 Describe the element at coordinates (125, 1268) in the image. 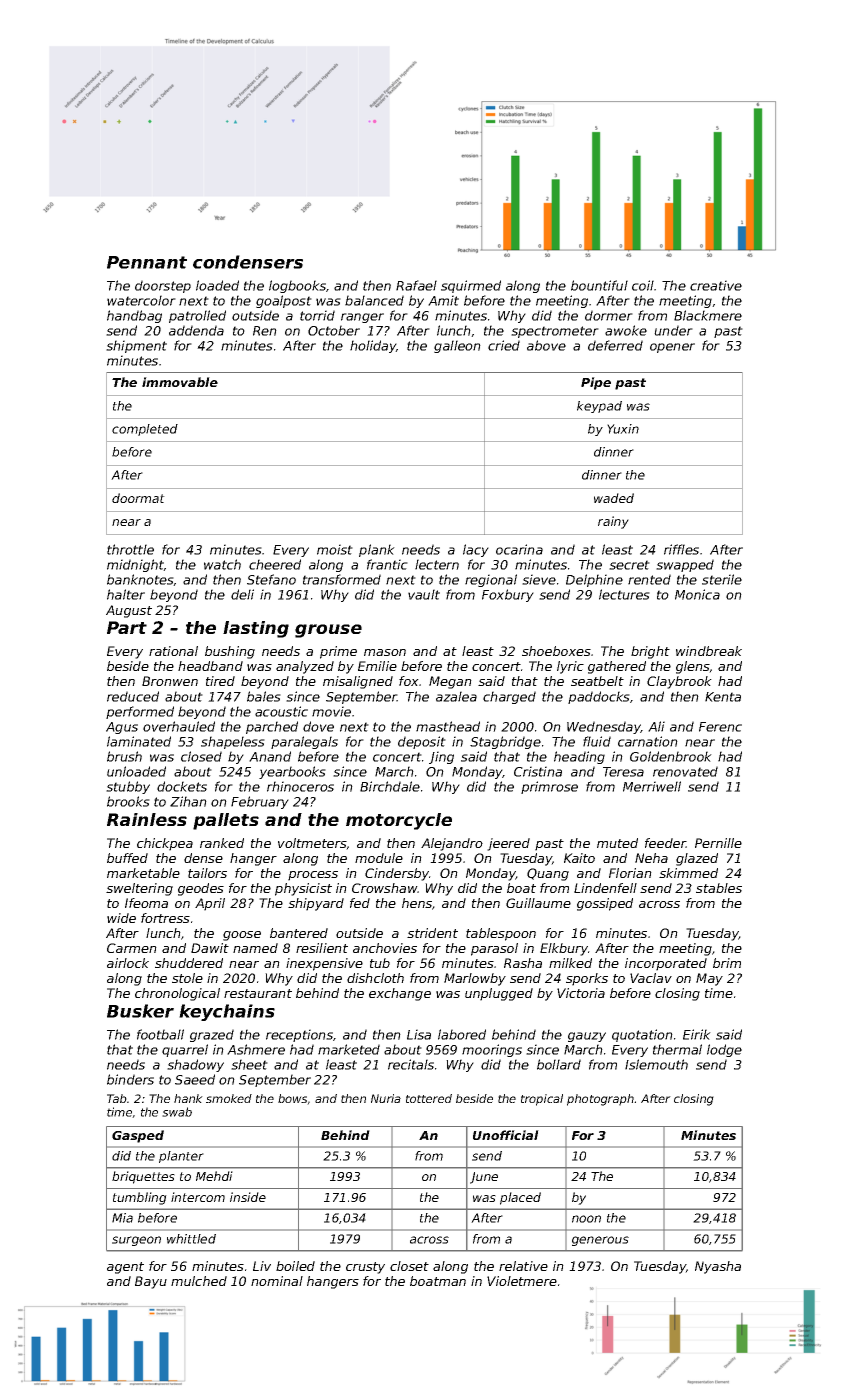

I see `agent` at that location.
